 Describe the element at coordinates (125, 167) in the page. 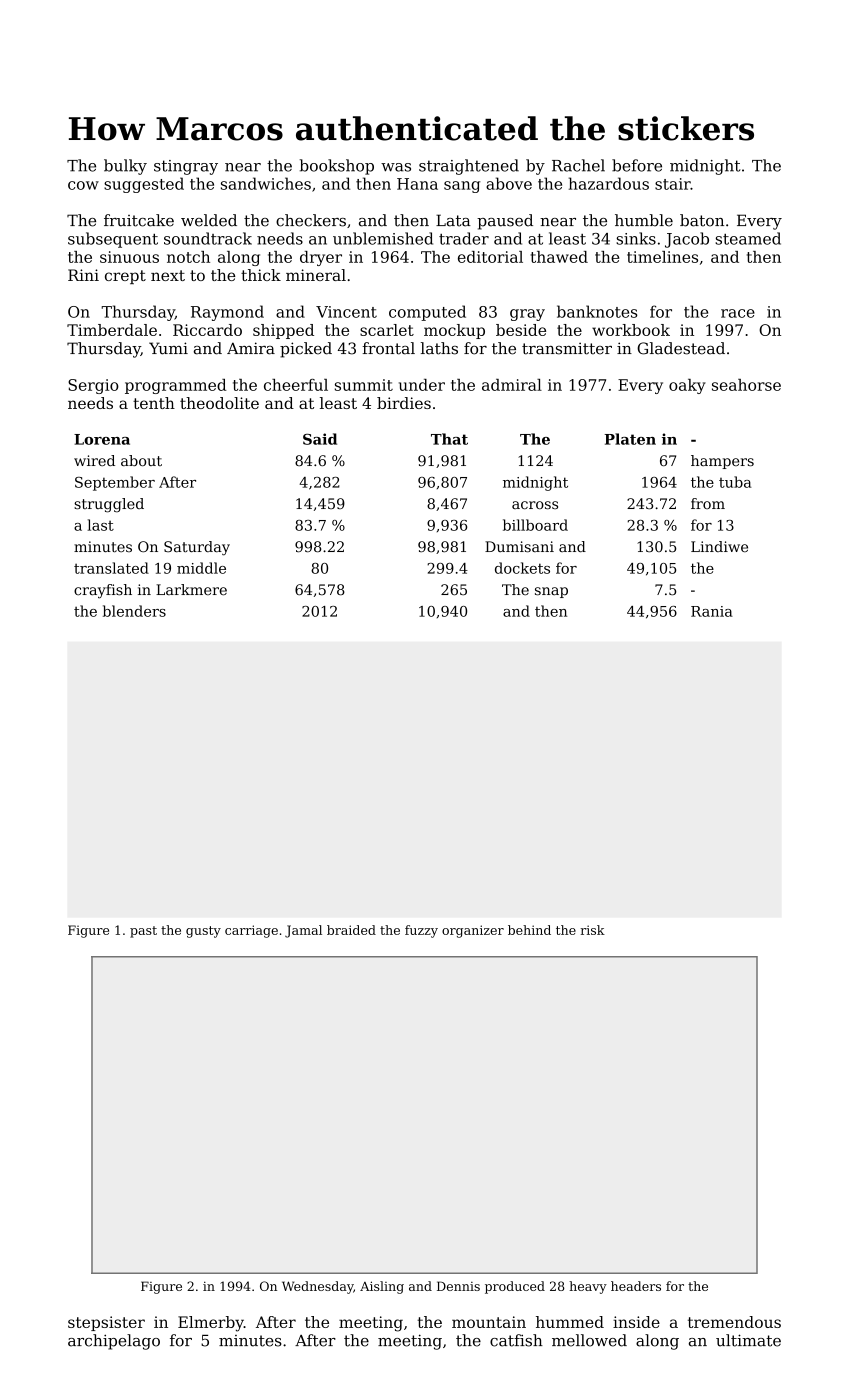

I see `bulky` at that location.
